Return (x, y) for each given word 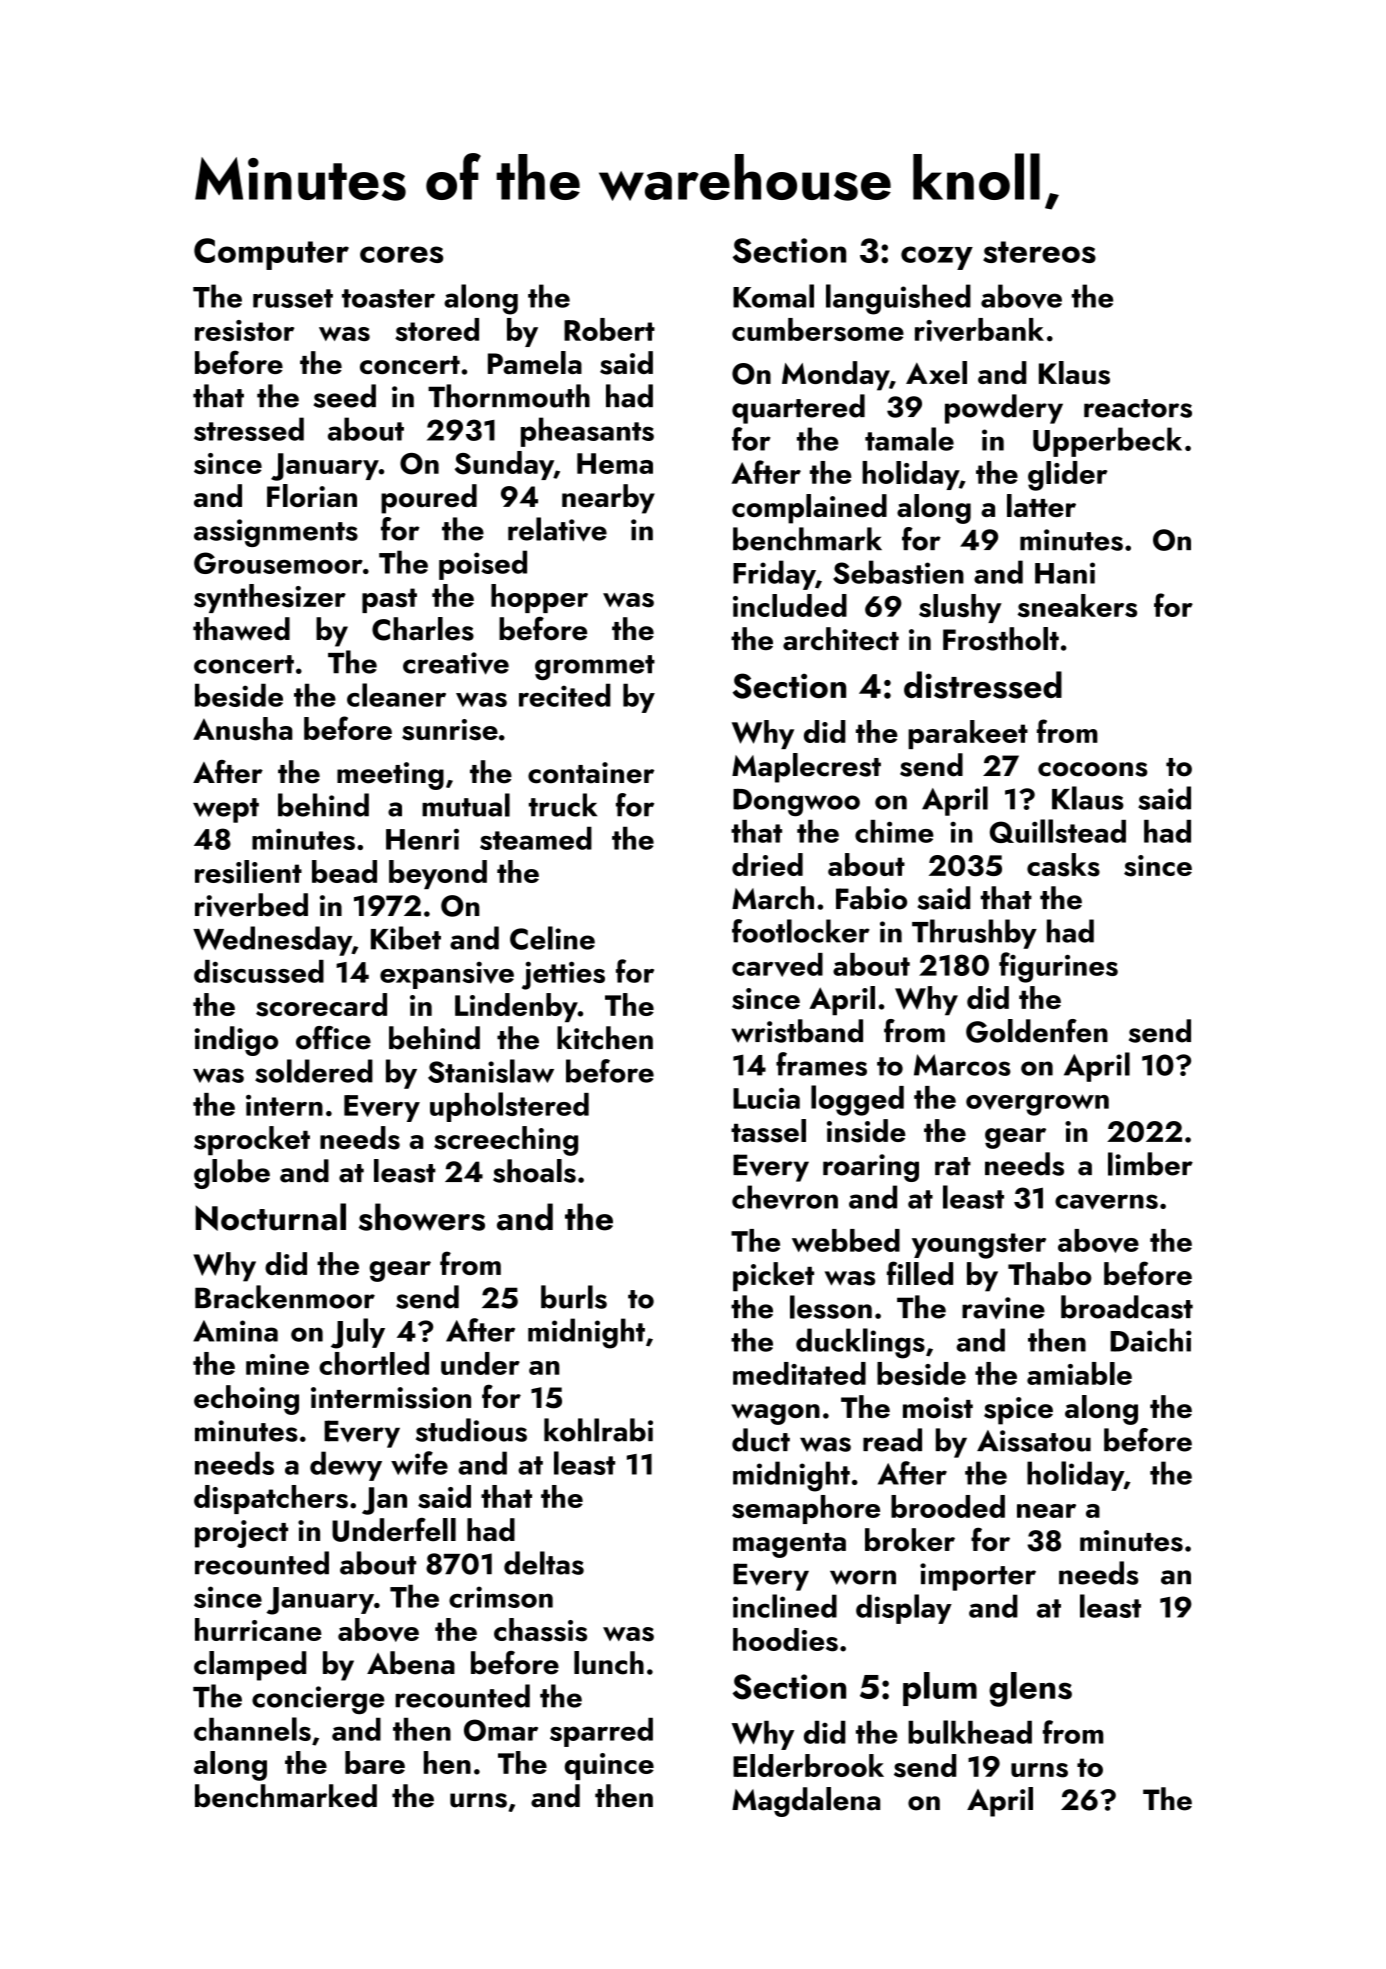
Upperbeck (1107, 442)
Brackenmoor (285, 1297)
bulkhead (970, 1732)
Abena (411, 1663)
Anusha (243, 729)
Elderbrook (808, 1765)
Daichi (1150, 1340)
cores (401, 254)
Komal (773, 296)
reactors (1138, 408)
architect (841, 638)
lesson (831, 1307)
